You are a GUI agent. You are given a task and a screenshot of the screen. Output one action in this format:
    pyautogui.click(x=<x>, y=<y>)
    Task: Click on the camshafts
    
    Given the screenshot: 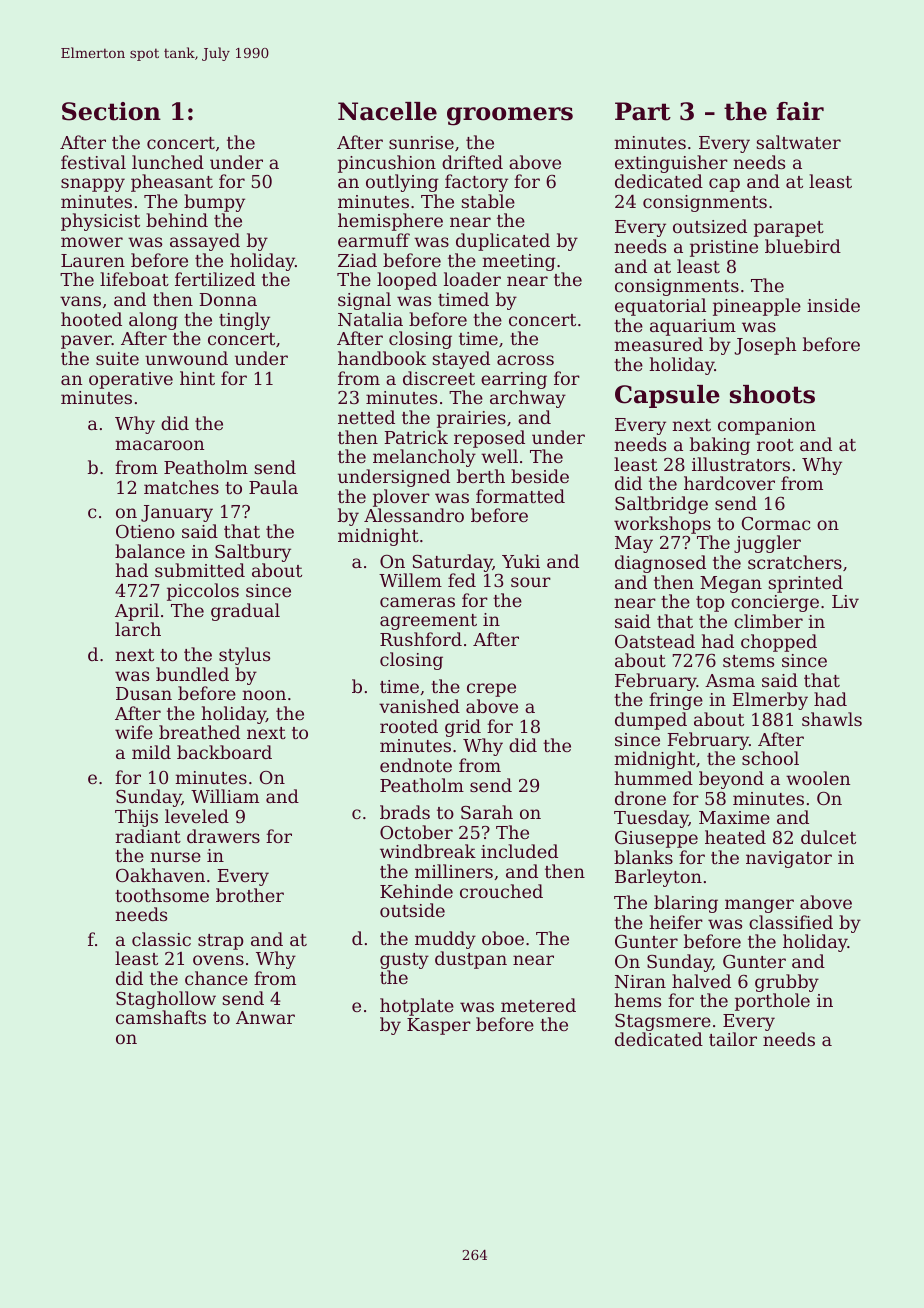 What is the action you would take?
    pyautogui.click(x=161, y=1017)
